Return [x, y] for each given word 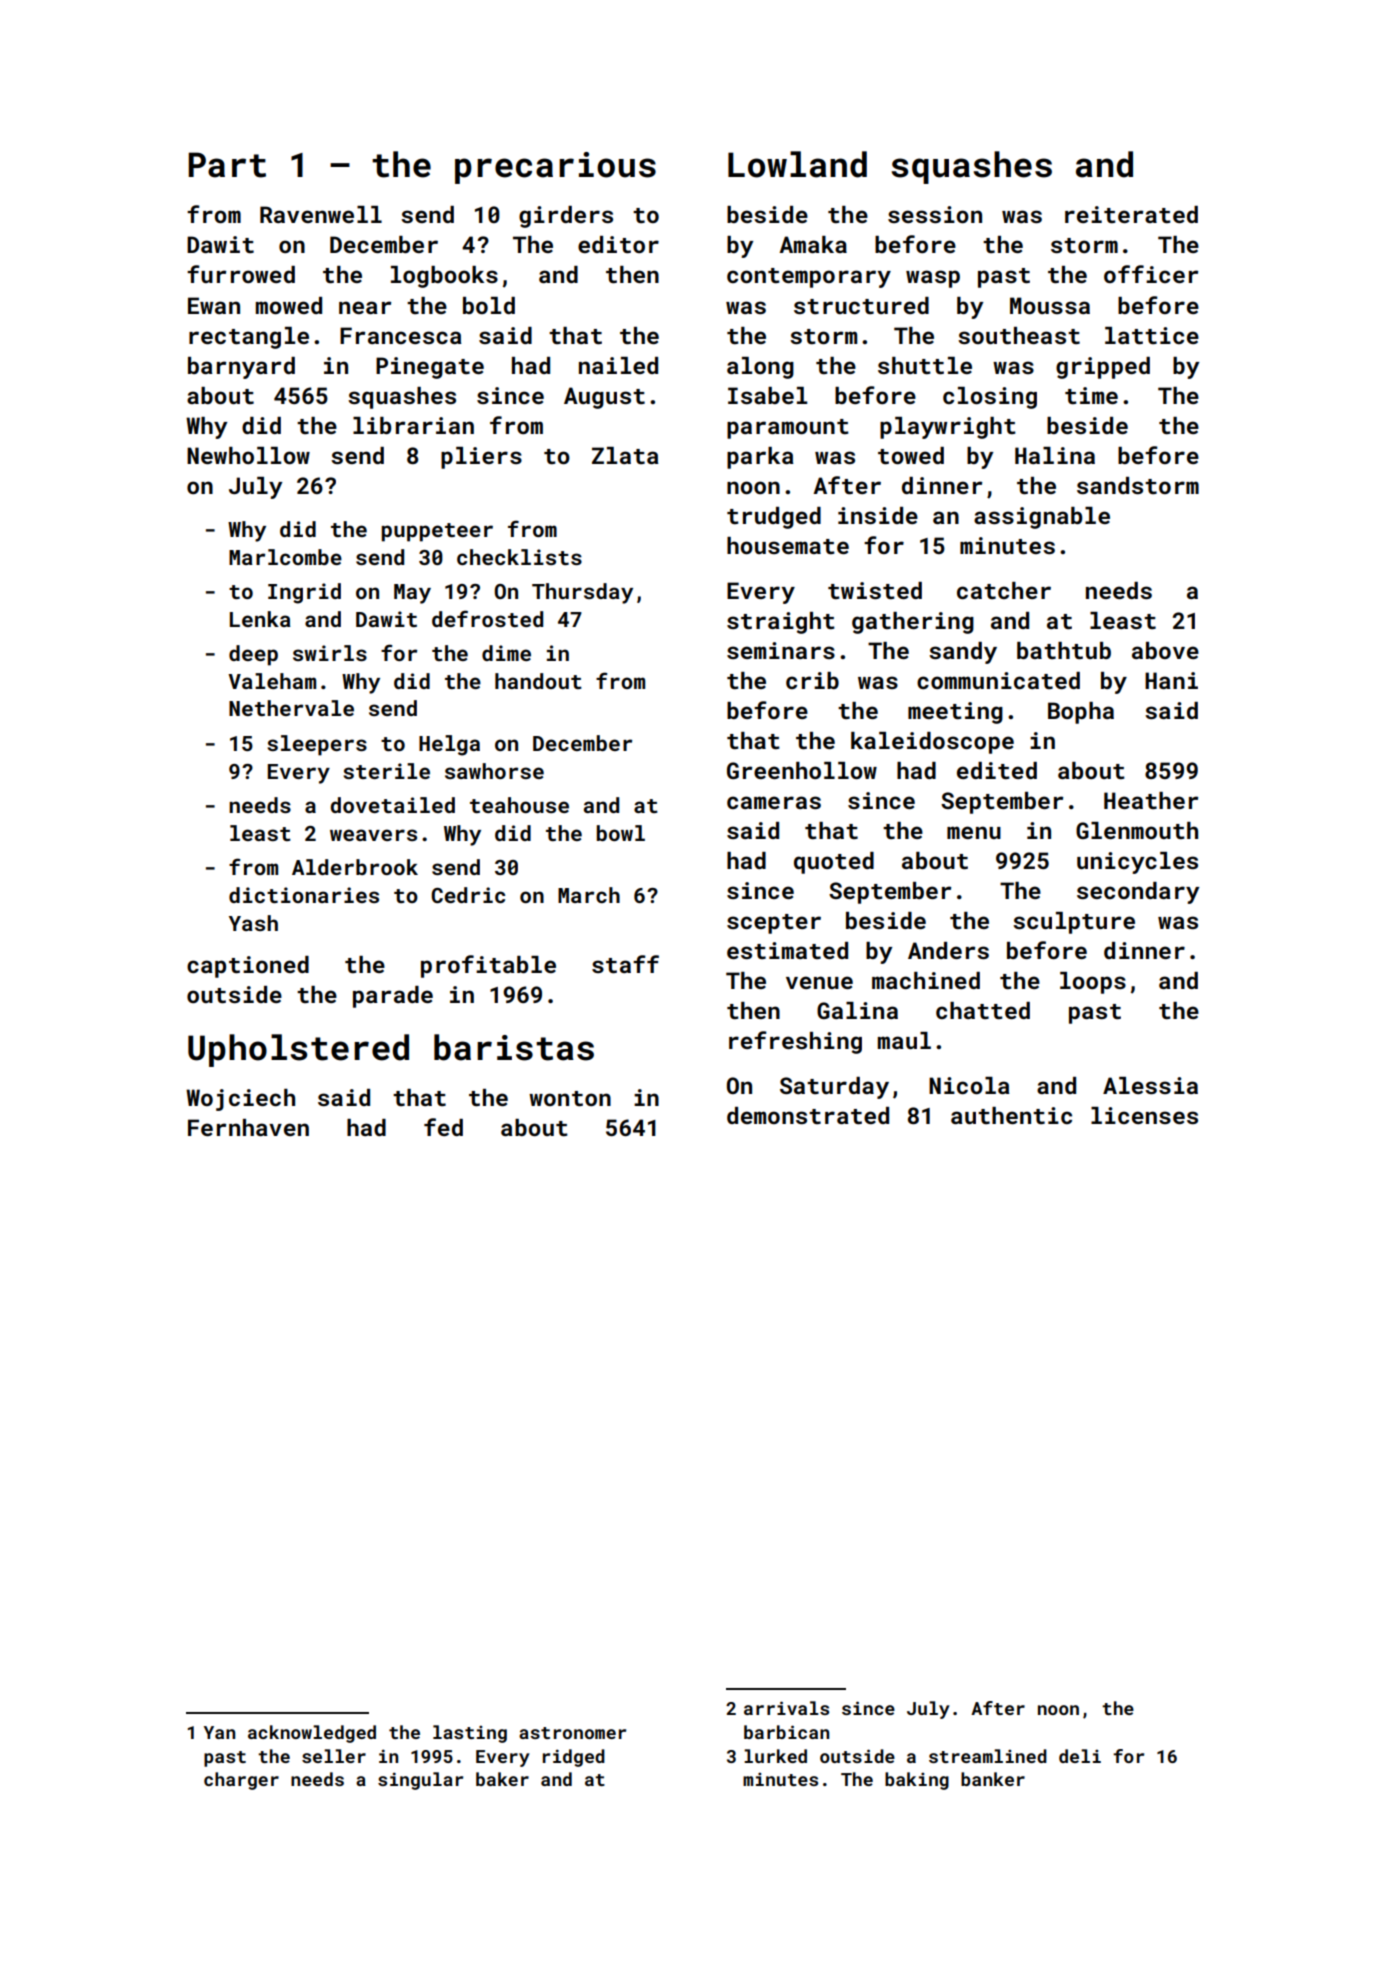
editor [618, 244]
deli [1080, 1756]
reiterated [1131, 214]
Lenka [260, 619]
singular [420, 1781]
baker [502, 1779]
